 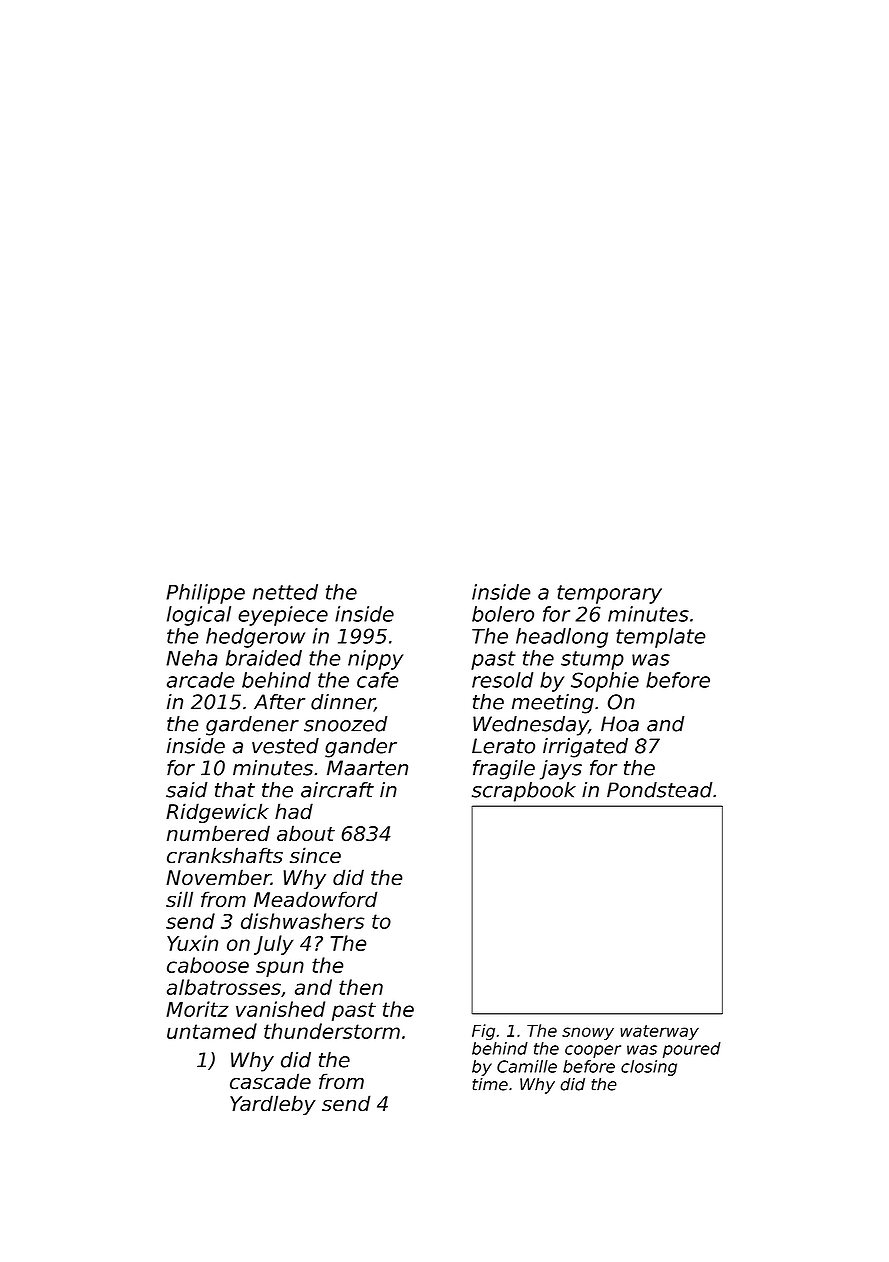 What do you see at coordinates (659, 790) in the page?
I see `Pondstead` at bounding box center [659, 790].
